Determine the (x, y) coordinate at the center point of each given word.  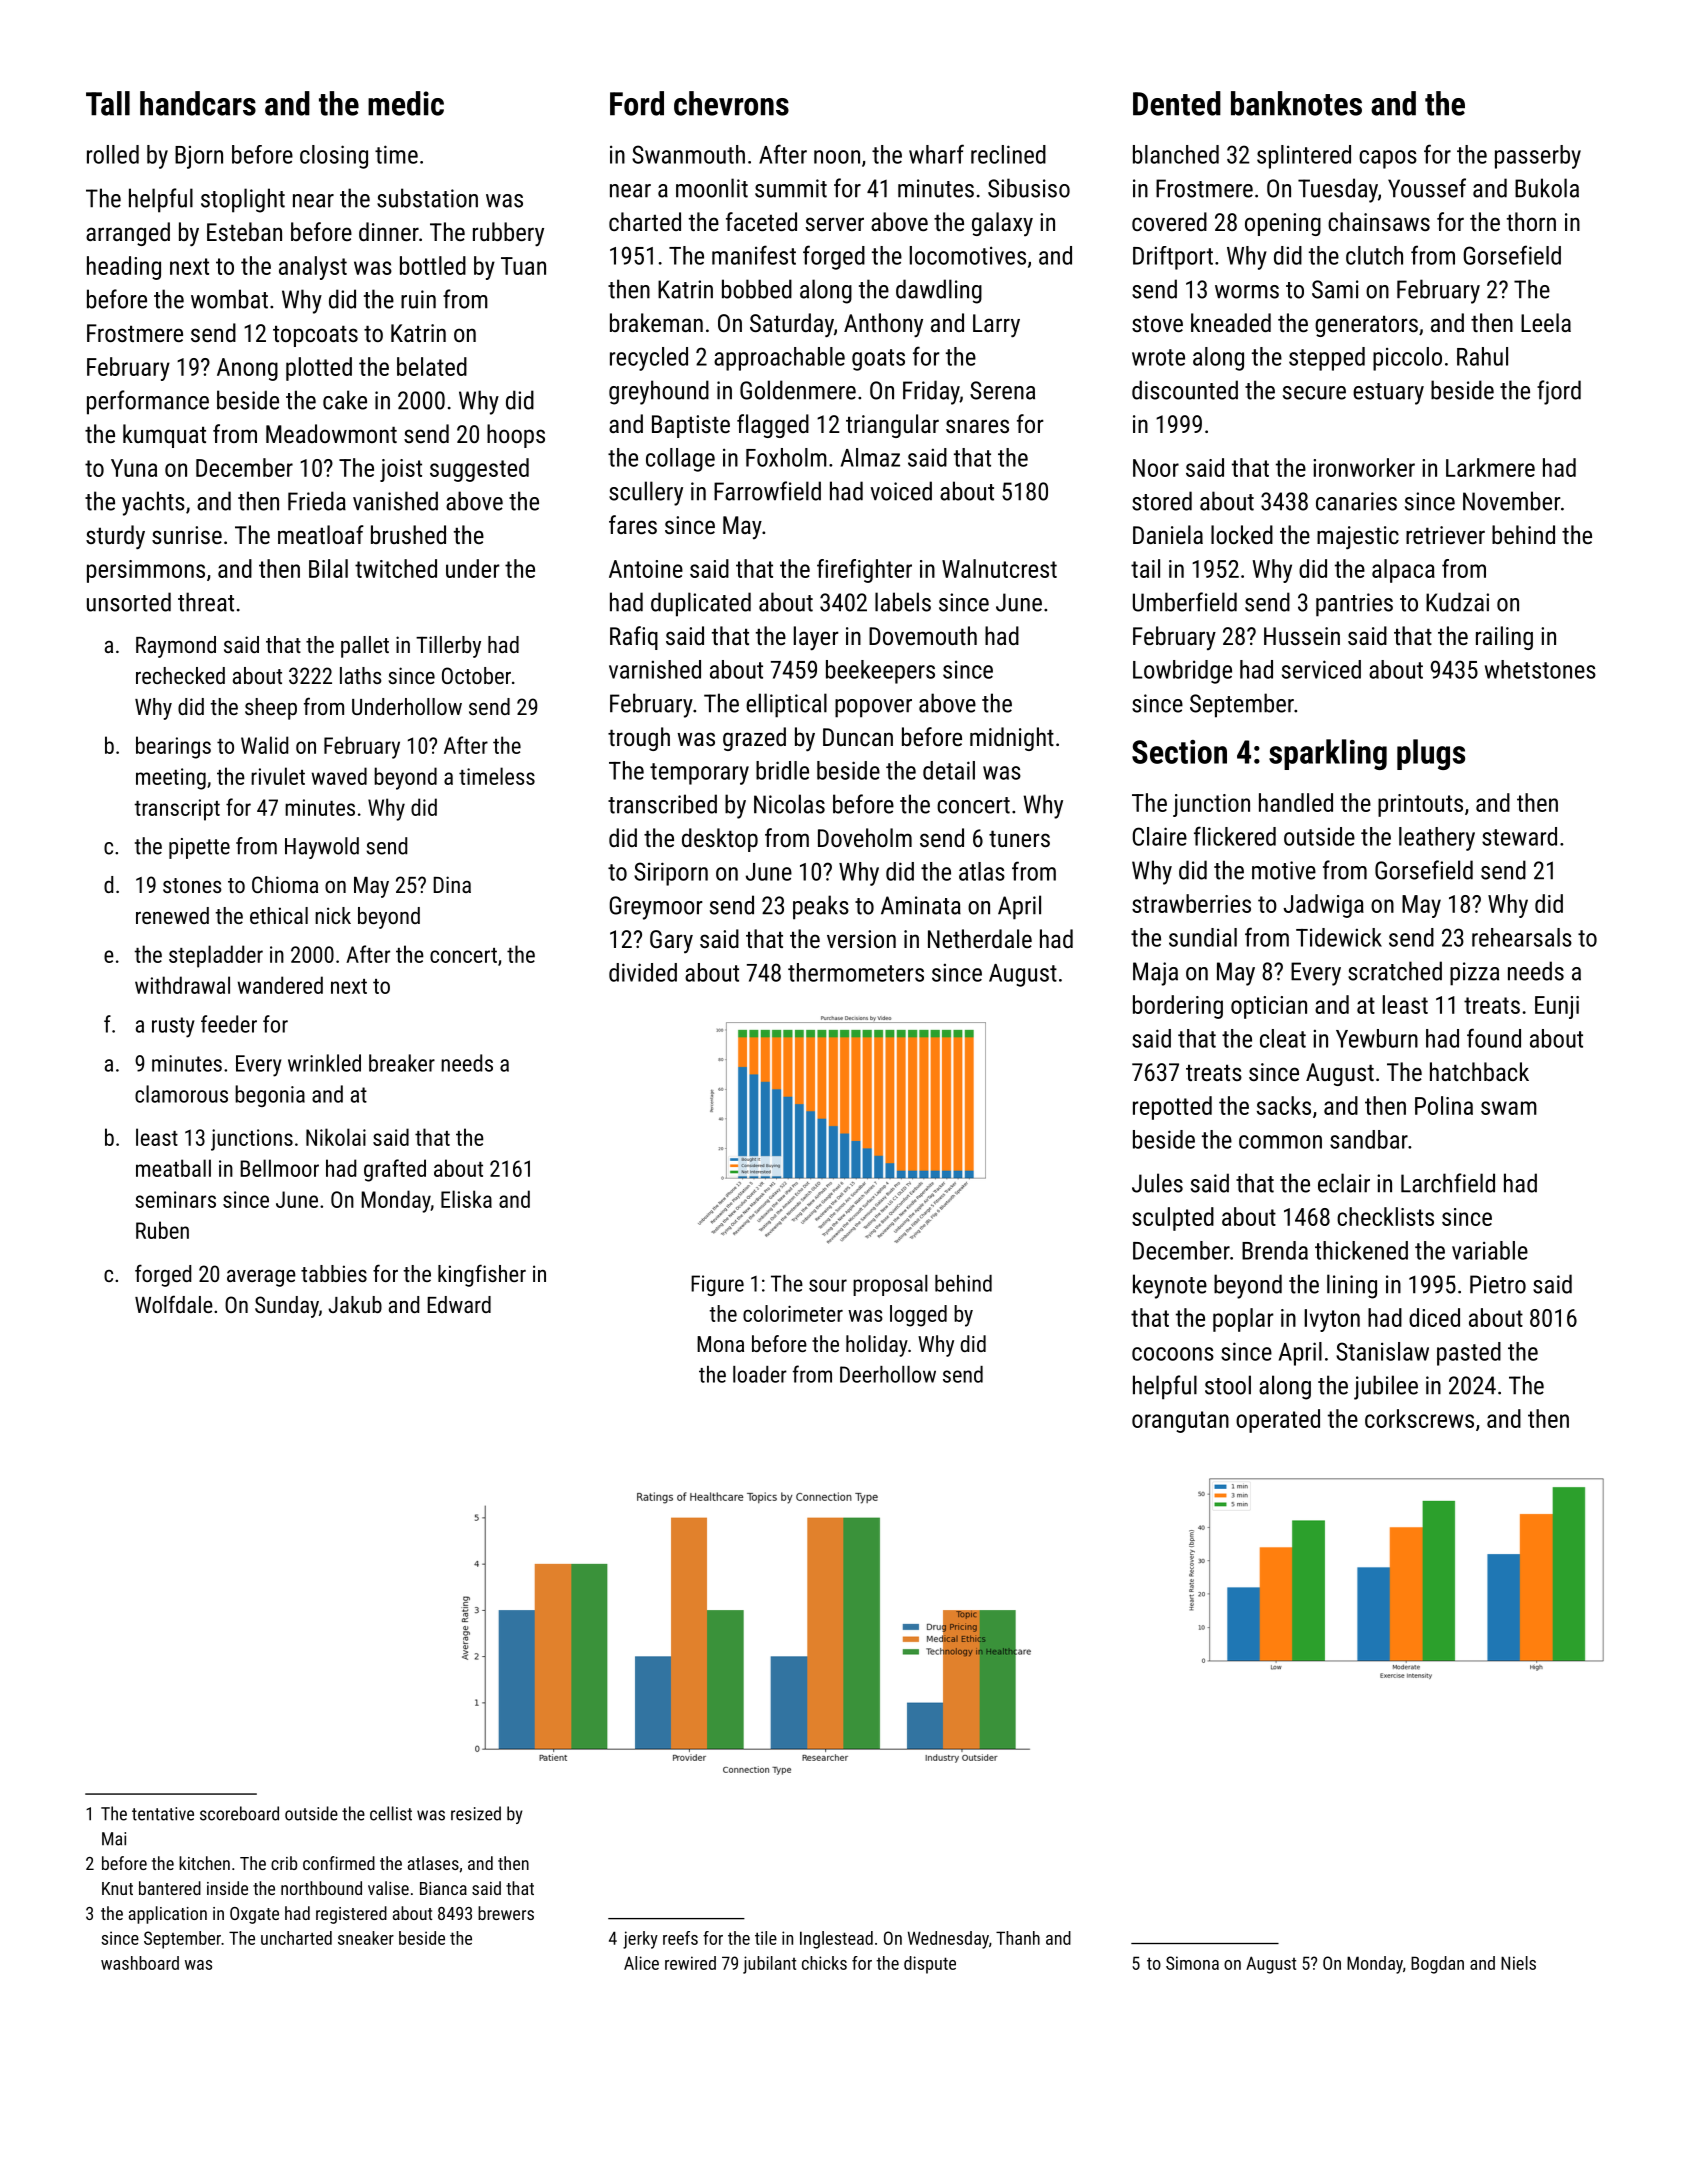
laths (361, 675)
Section (1179, 752)
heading (124, 268)
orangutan (1180, 1422)
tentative (163, 1814)
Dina (452, 884)
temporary (699, 774)
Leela (1546, 322)
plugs (1431, 754)
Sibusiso (1029, 188)
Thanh (1018, 1938)
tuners (1019, 838)
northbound (321, 1888)
